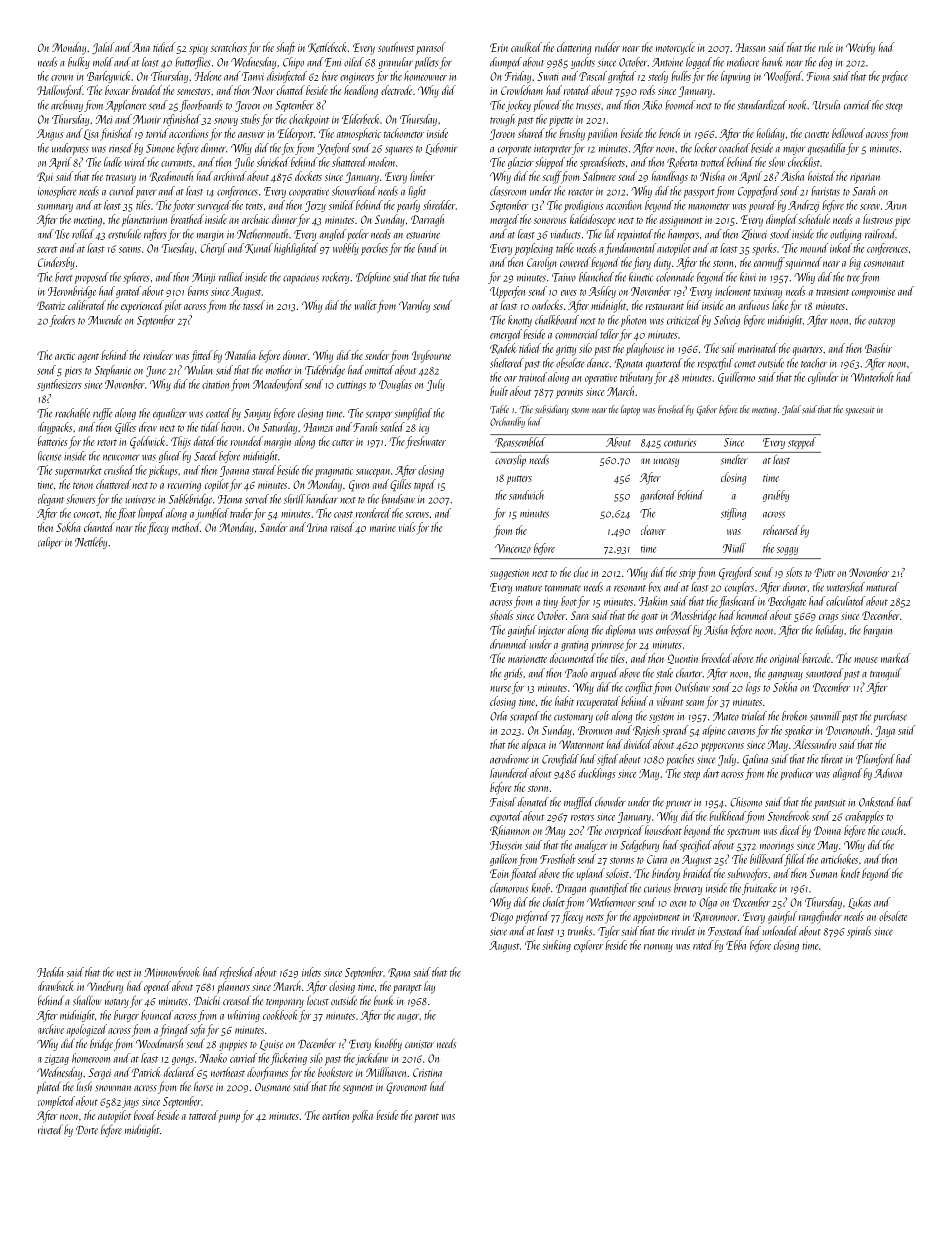  What do you see at coordinates (675, 48) in the screenshot?
I see `motorcycle` at bounding box center [675, 48].
